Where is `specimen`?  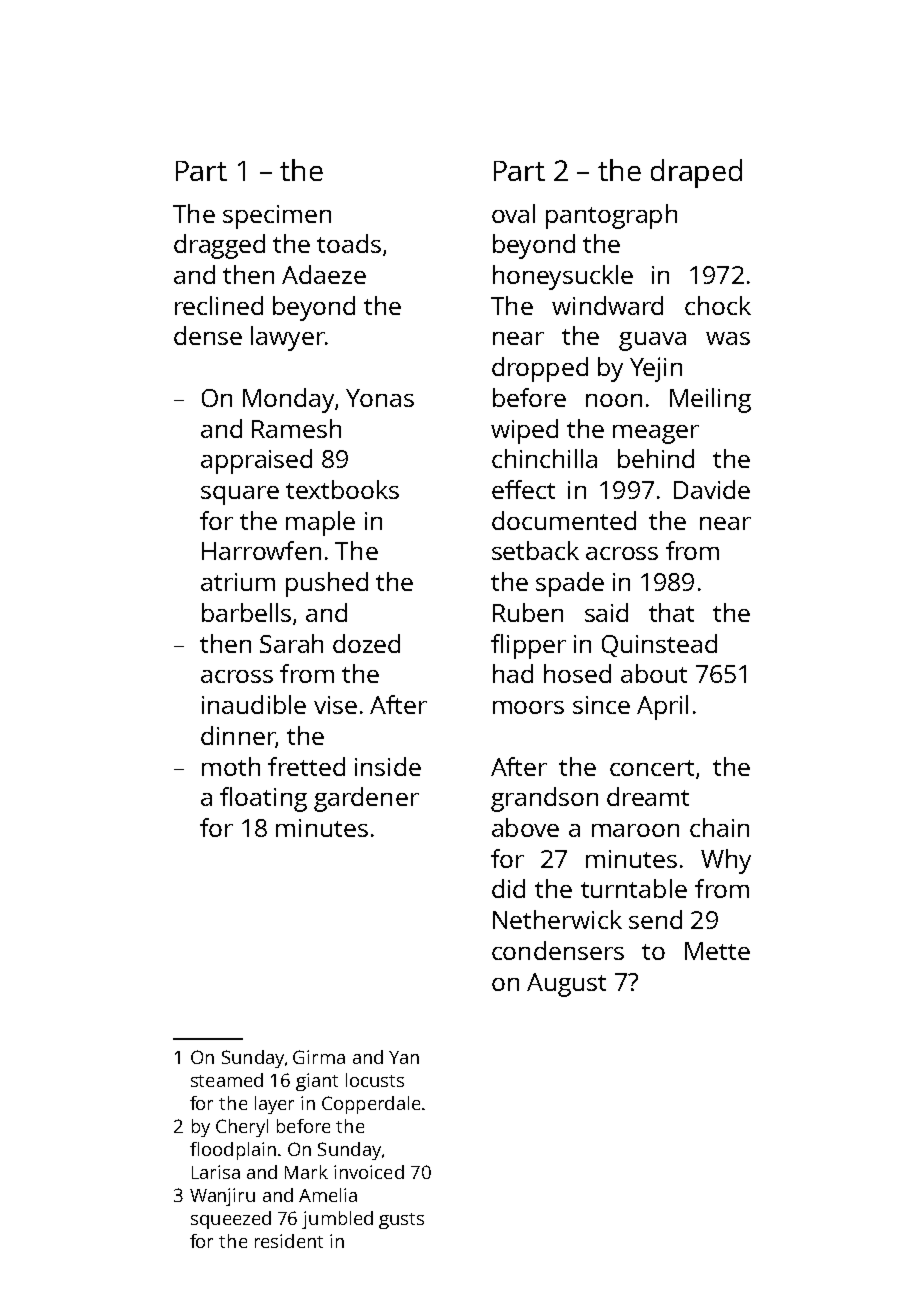 specimen is located at coordinates (277, 217).
